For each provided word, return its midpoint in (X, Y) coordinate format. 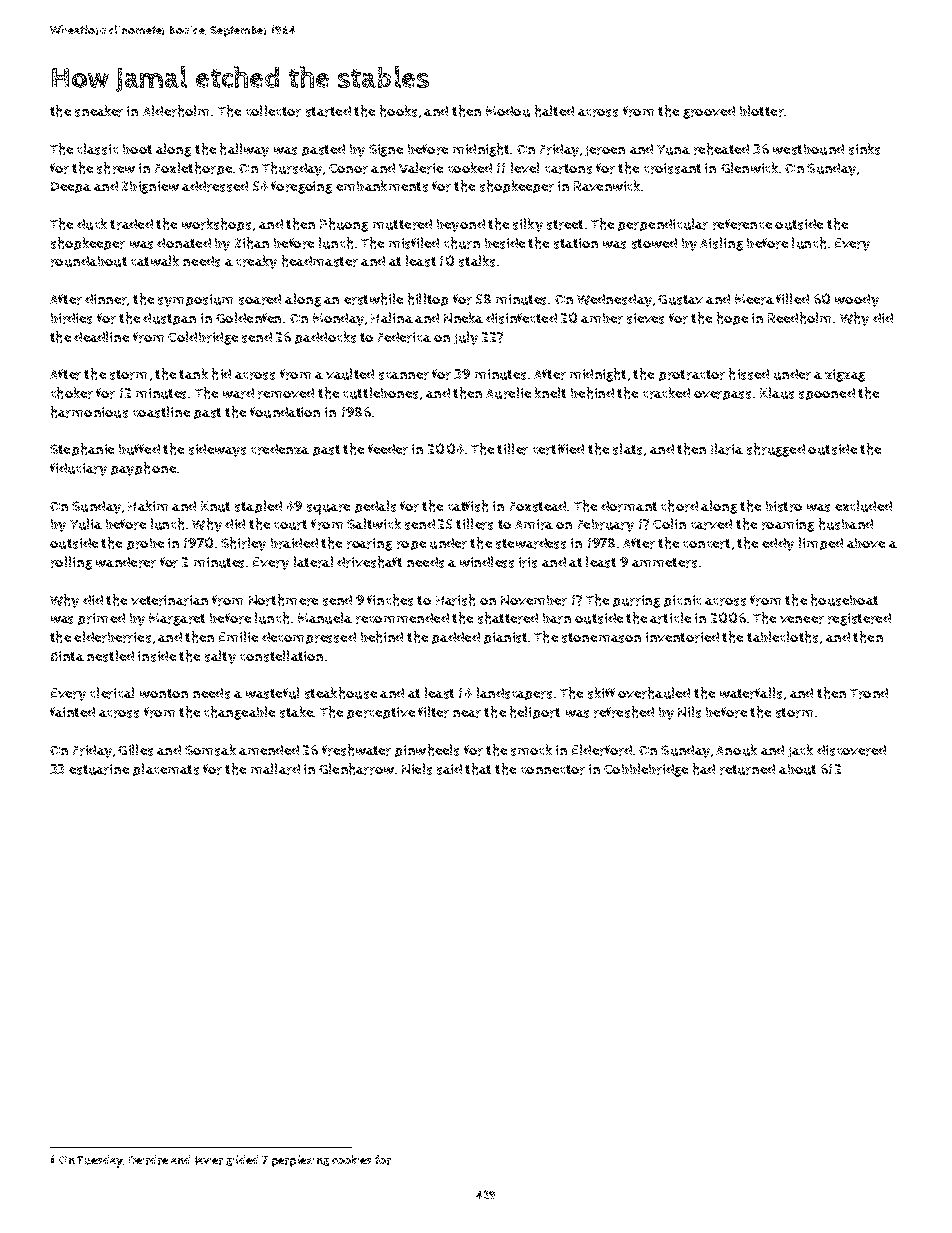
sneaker (99, 111)
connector (553, 770)
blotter (762, 111)
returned (747, 769)
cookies (351, 1159)
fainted (72, 712)
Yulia (86, 524)
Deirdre (148, 1160)
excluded (863, 506)
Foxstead (538, 506)
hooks (398, 111)
